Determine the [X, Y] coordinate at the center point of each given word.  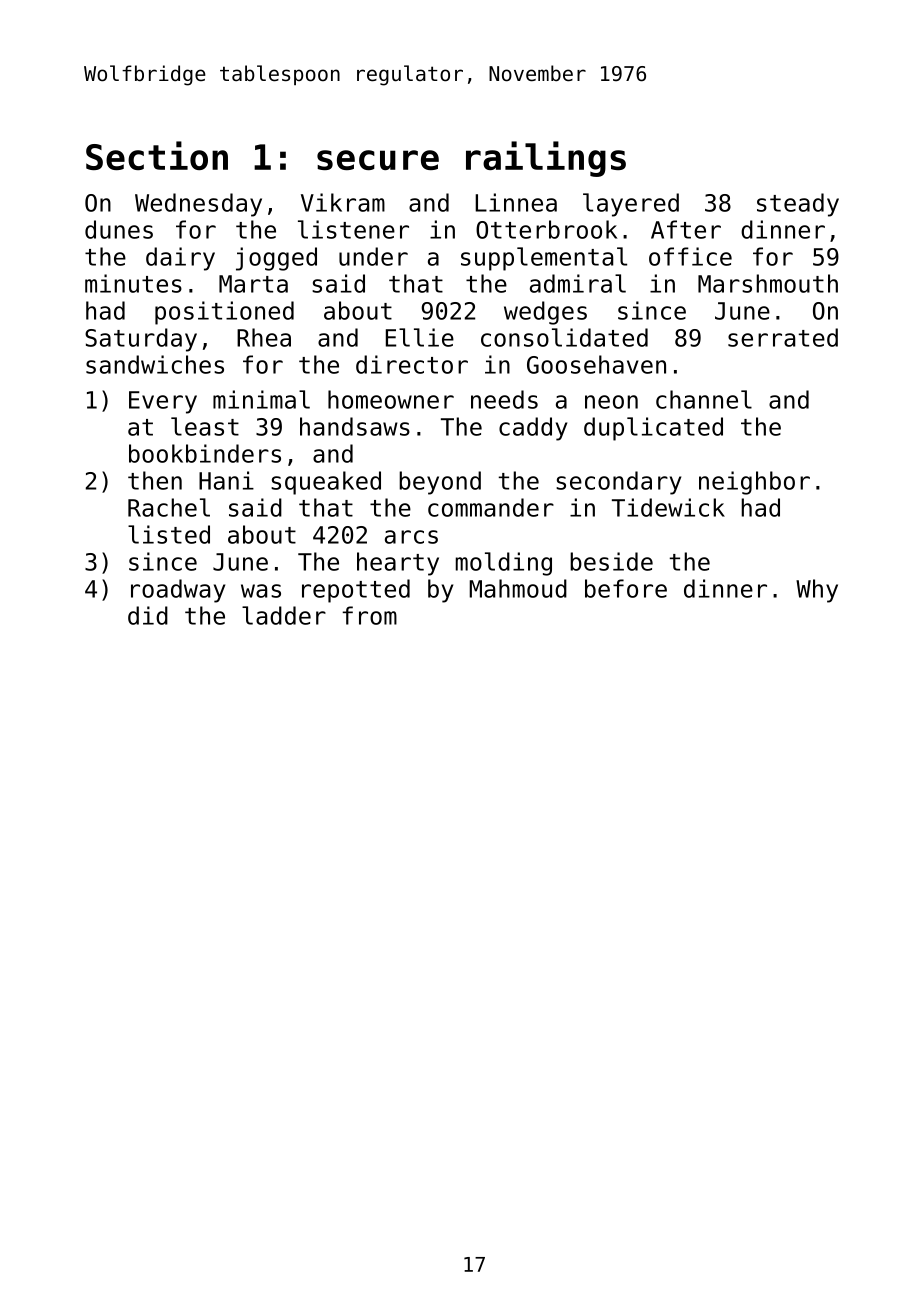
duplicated [653, 429]
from [369, 615]
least [205, 426]
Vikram [343, 202]
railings [546, 159]
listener [353, 229]
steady [798, 205]
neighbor [754, 483]
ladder [284, 615]
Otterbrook [546, 229]
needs [504, 399]
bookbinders [205, 453]
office [690, 256]
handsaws [355, 426]
